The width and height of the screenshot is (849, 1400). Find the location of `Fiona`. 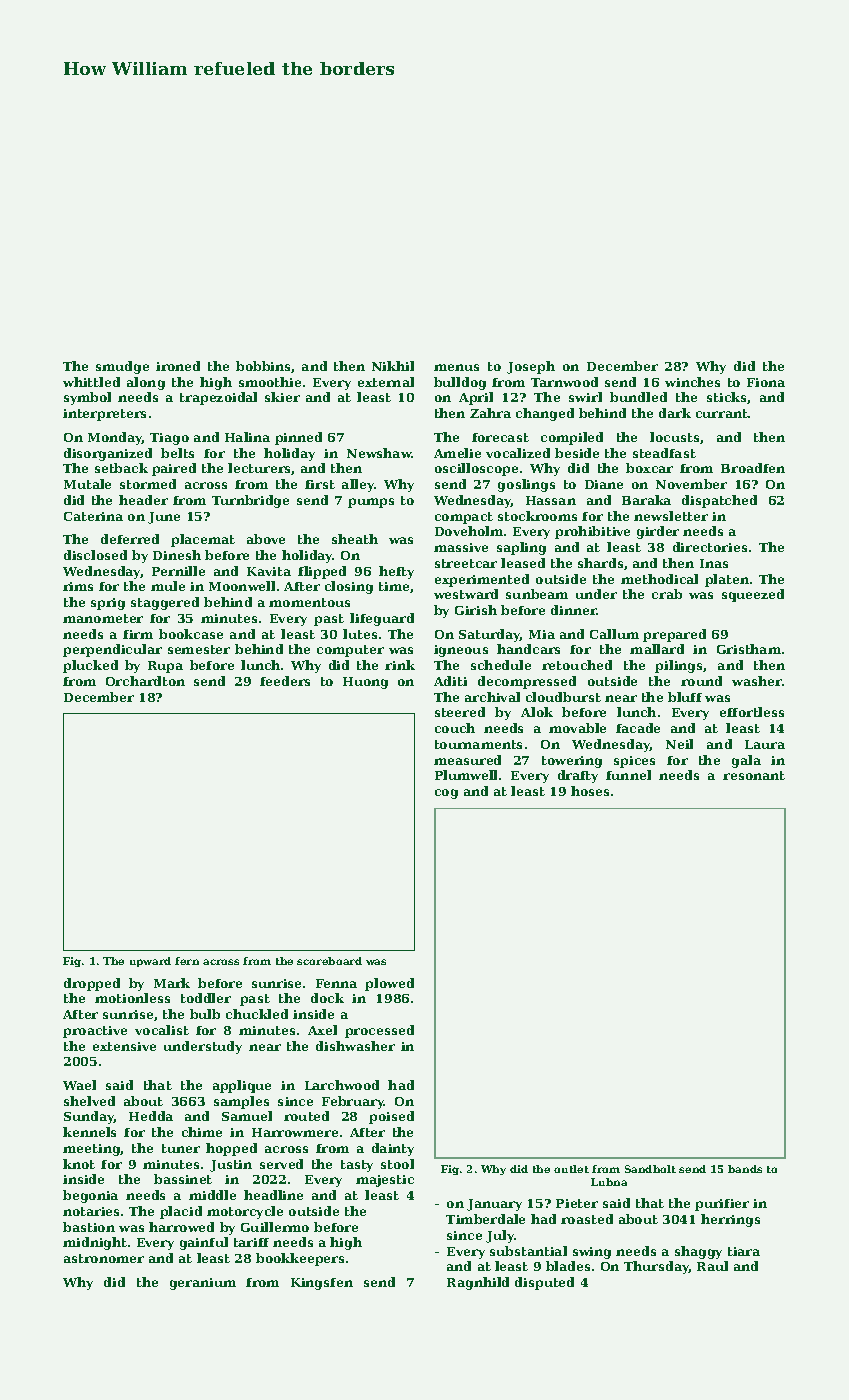

Fiona is located at coordinates (766, 382).
